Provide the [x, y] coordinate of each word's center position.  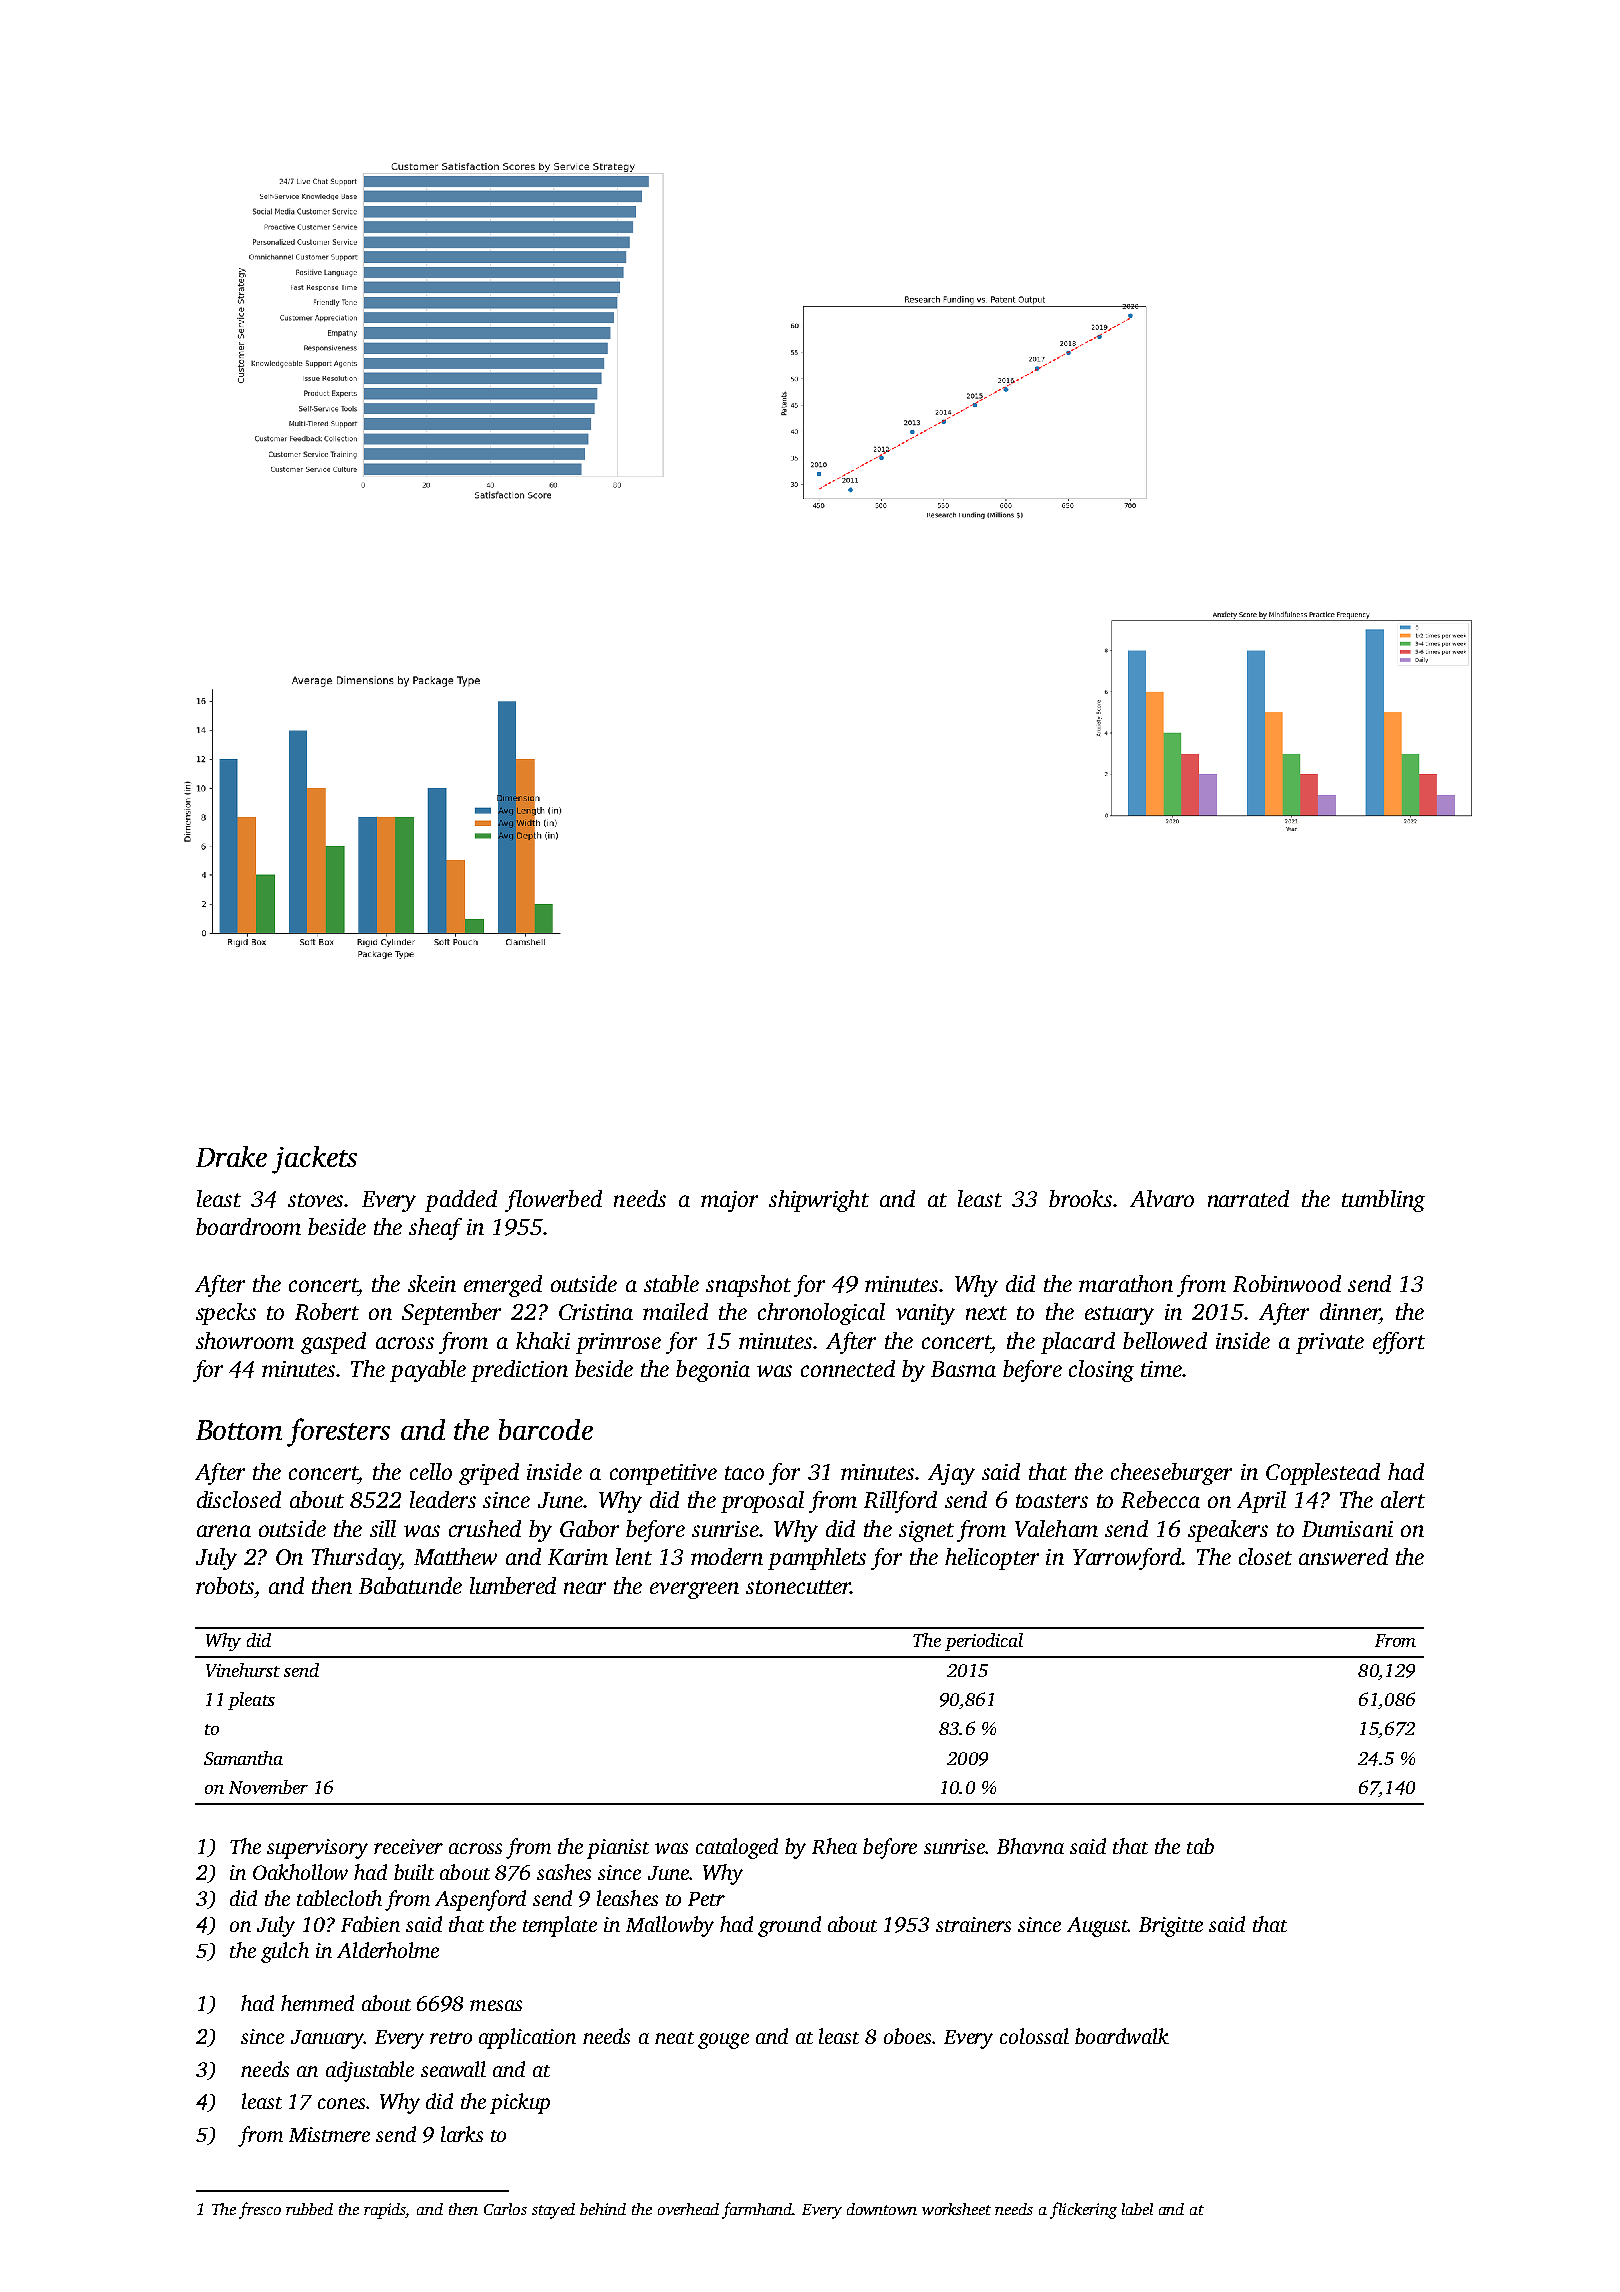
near [585, 1588]
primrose [618, 1343]
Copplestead [1323, 1474]
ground [789, 1926]
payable [428, 1371]
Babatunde [410, 1585]
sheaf [435, 1229]
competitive [663, 1474]
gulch [285, 1952]
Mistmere [329, 2134]
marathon [1126, 1283]
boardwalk [1122, 2036]
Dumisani [1347, 1529]
